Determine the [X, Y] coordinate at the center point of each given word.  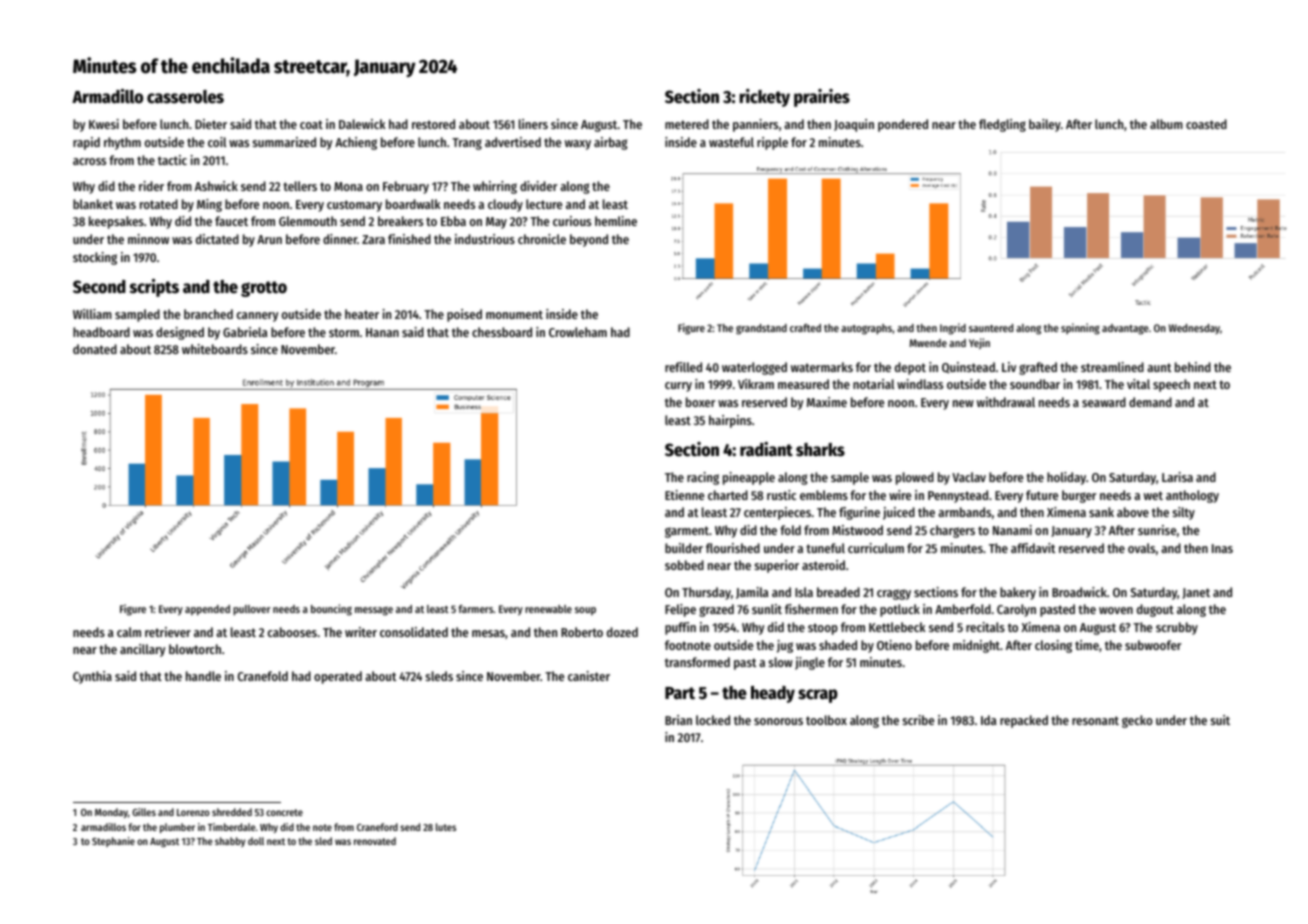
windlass [920, 384]
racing [703, 478]
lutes [446, 827]
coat [311, 124]
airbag [611, 143]
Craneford [377, 827]
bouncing [331, 610]
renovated [375, 841]
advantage [1125, 329]
